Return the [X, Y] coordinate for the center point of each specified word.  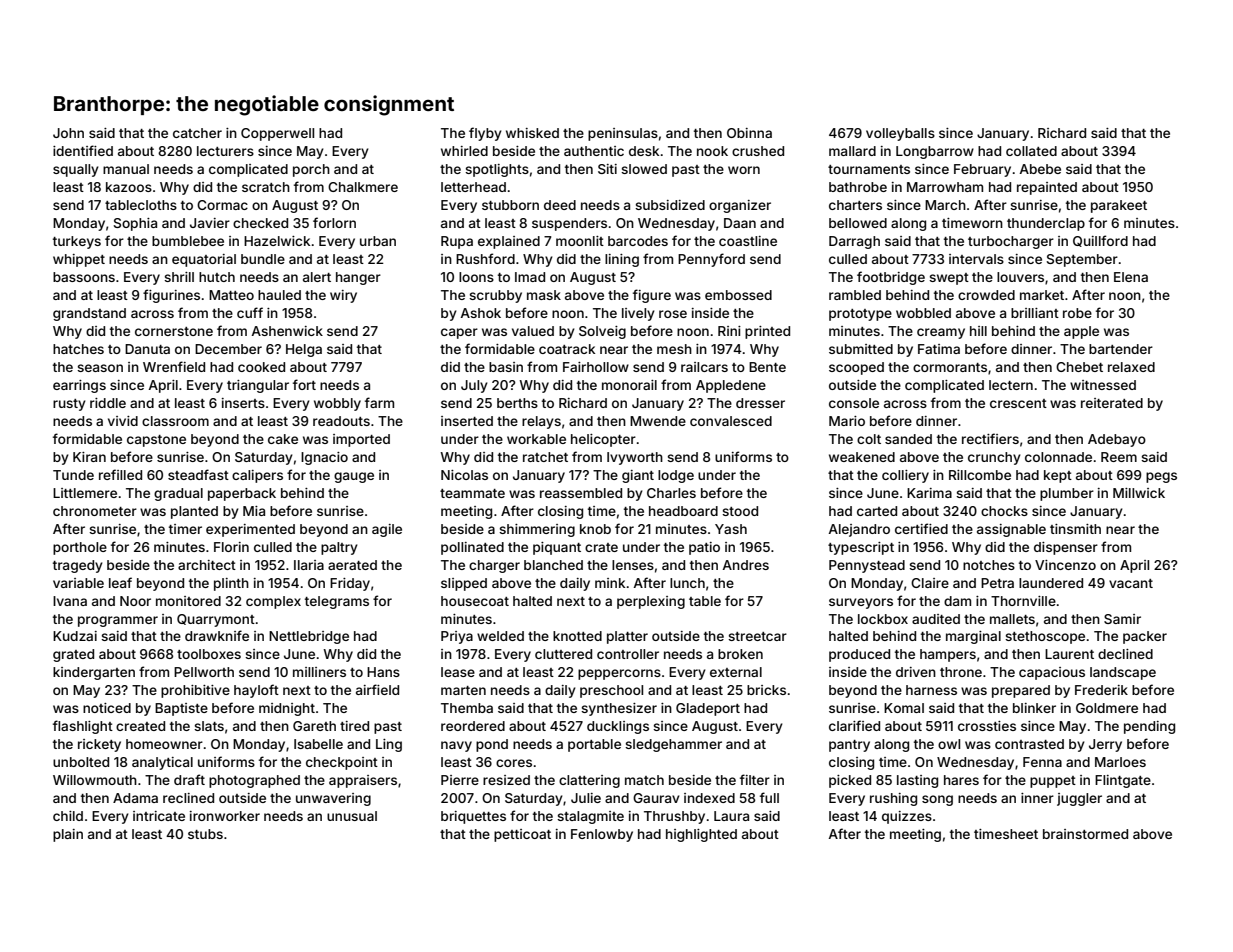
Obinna [749, 133]
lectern [1011, 385]
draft [189, 779]
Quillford [1100, 241]
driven [916, 672]
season [100, 368]
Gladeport [708, 709]
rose [673, 314]
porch [311, 170]
